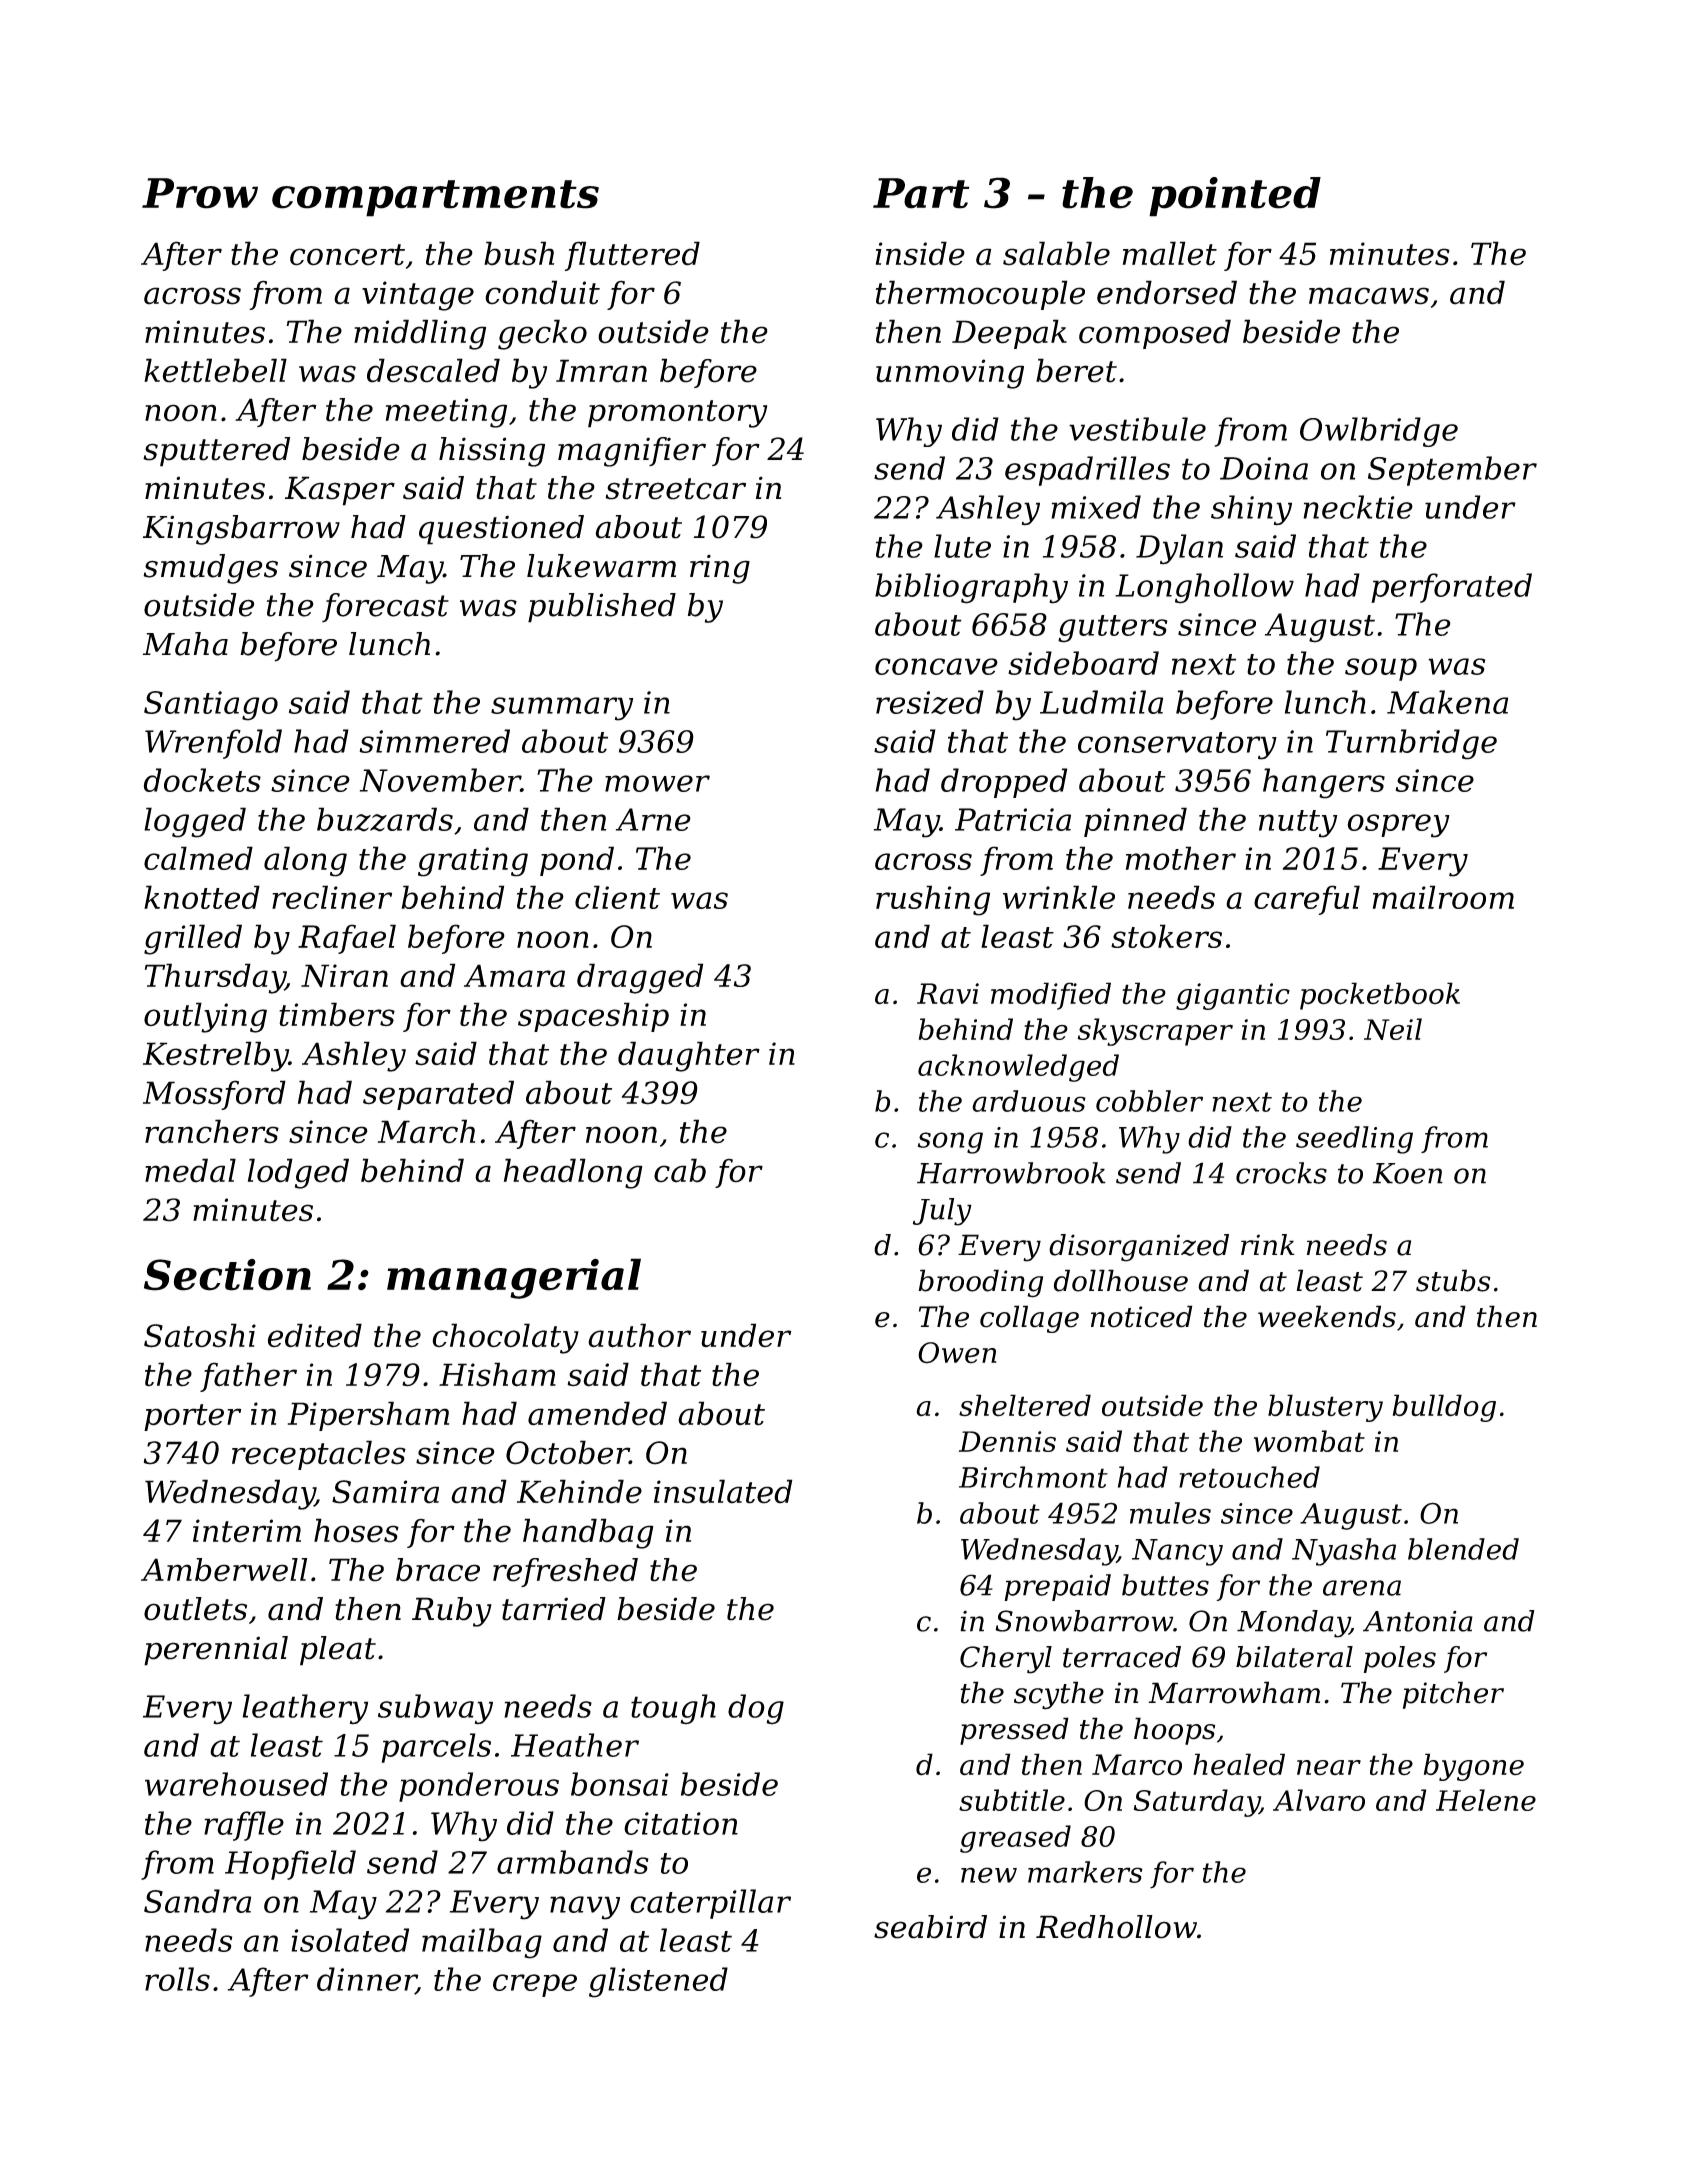 The height and width of the screenshot is (2178, 1683). What do you see at coordinates (236, 1784) in the screenshot?
I see `warehoused` at bounding box center [236, 1784].
